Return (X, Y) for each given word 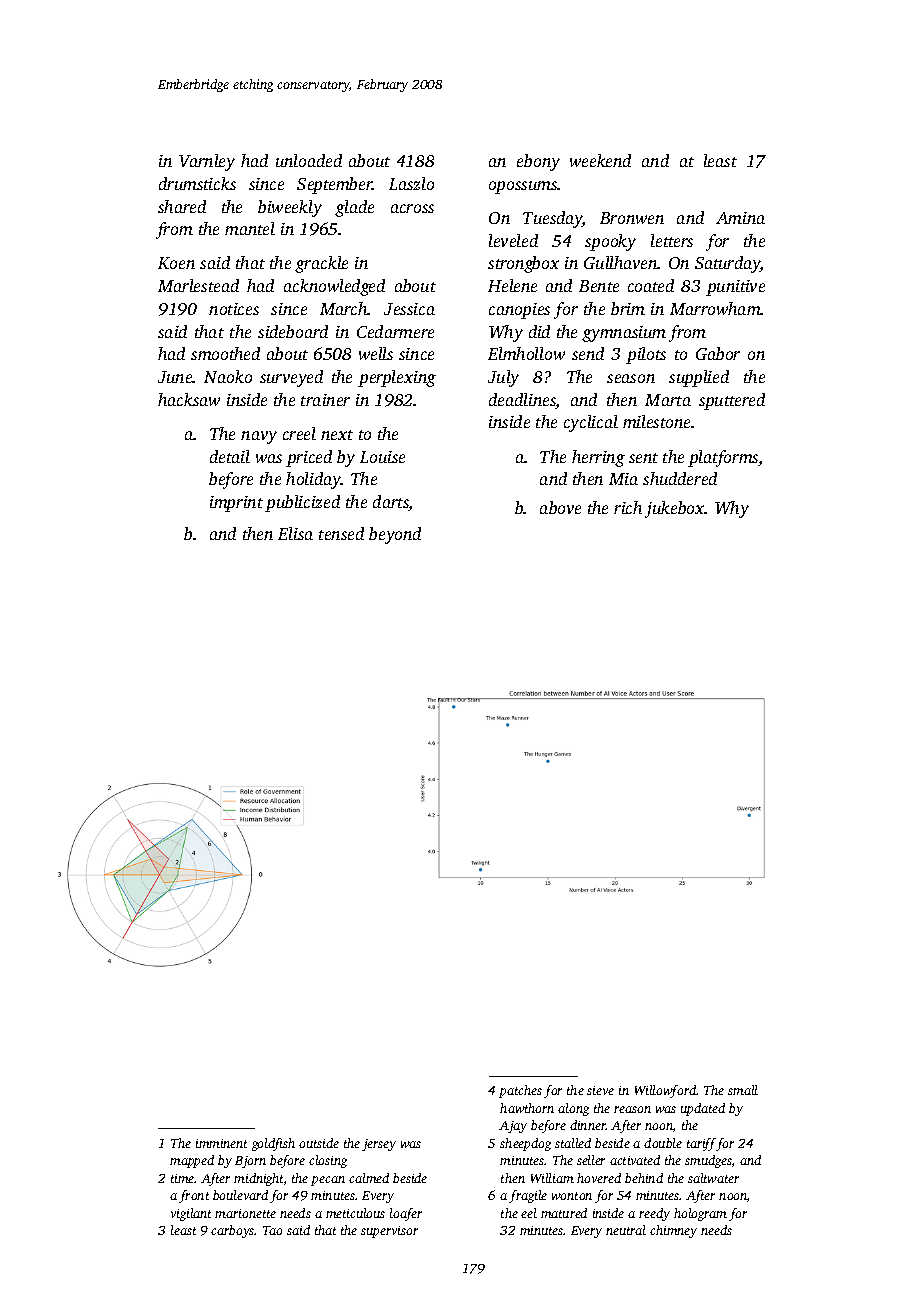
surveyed (291, 378)
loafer (406, 1214)
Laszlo (411, 183)
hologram (700, 1214)
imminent (221, 1143)
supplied (699, 378)
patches (520, 1091)
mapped (192, 1161)
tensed (341, 533)
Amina (740, 218)
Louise (382, 457)
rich (628, 507)
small (743, 1090)
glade (354, 208)
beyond (395, 535)
